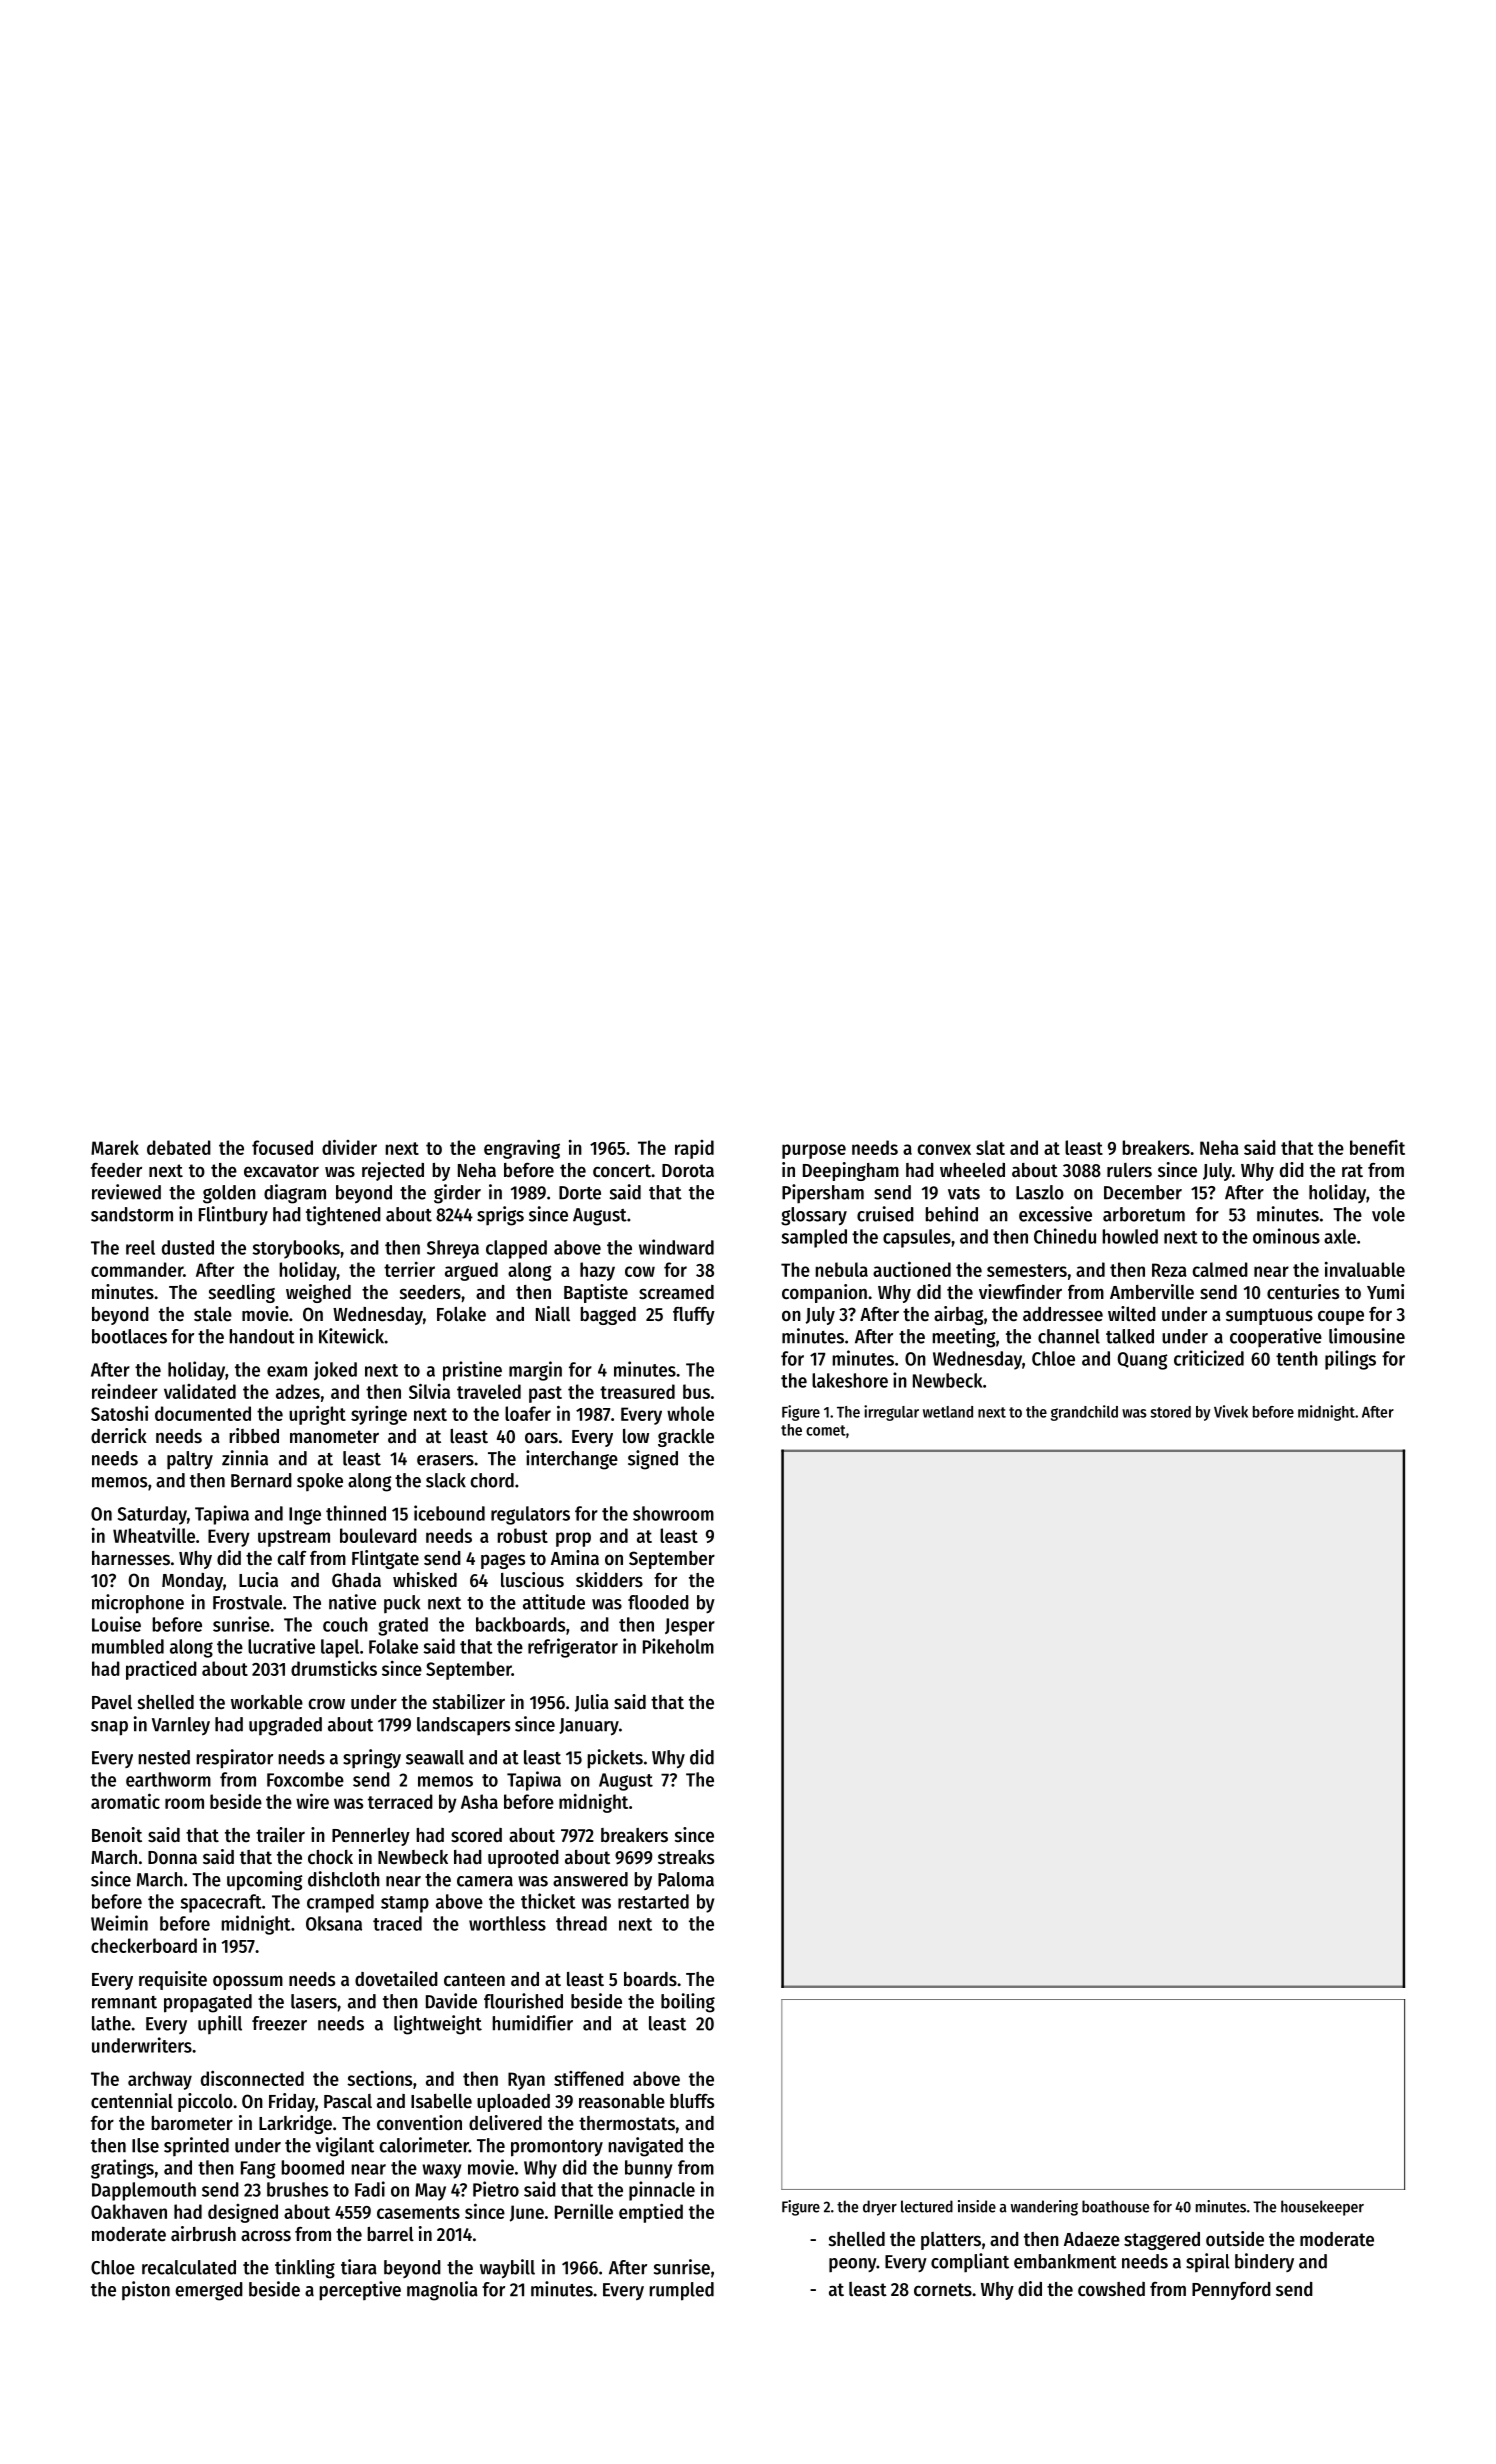  Describe the element at coordinates (349, 1147) in the screenshot. I see `divider` at that location.
